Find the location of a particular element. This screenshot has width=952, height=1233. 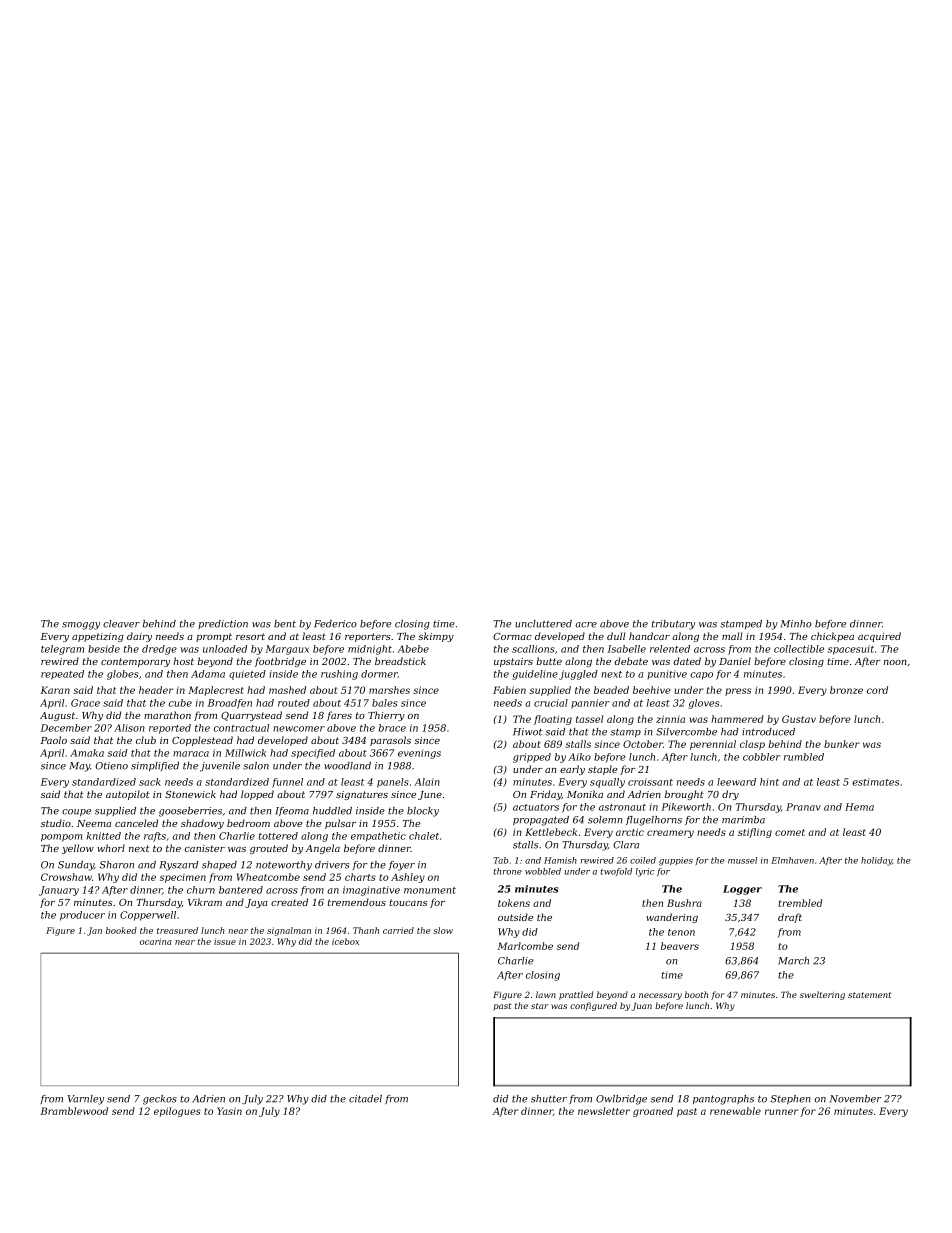

Hamish is located at coordinates (560, 860).
